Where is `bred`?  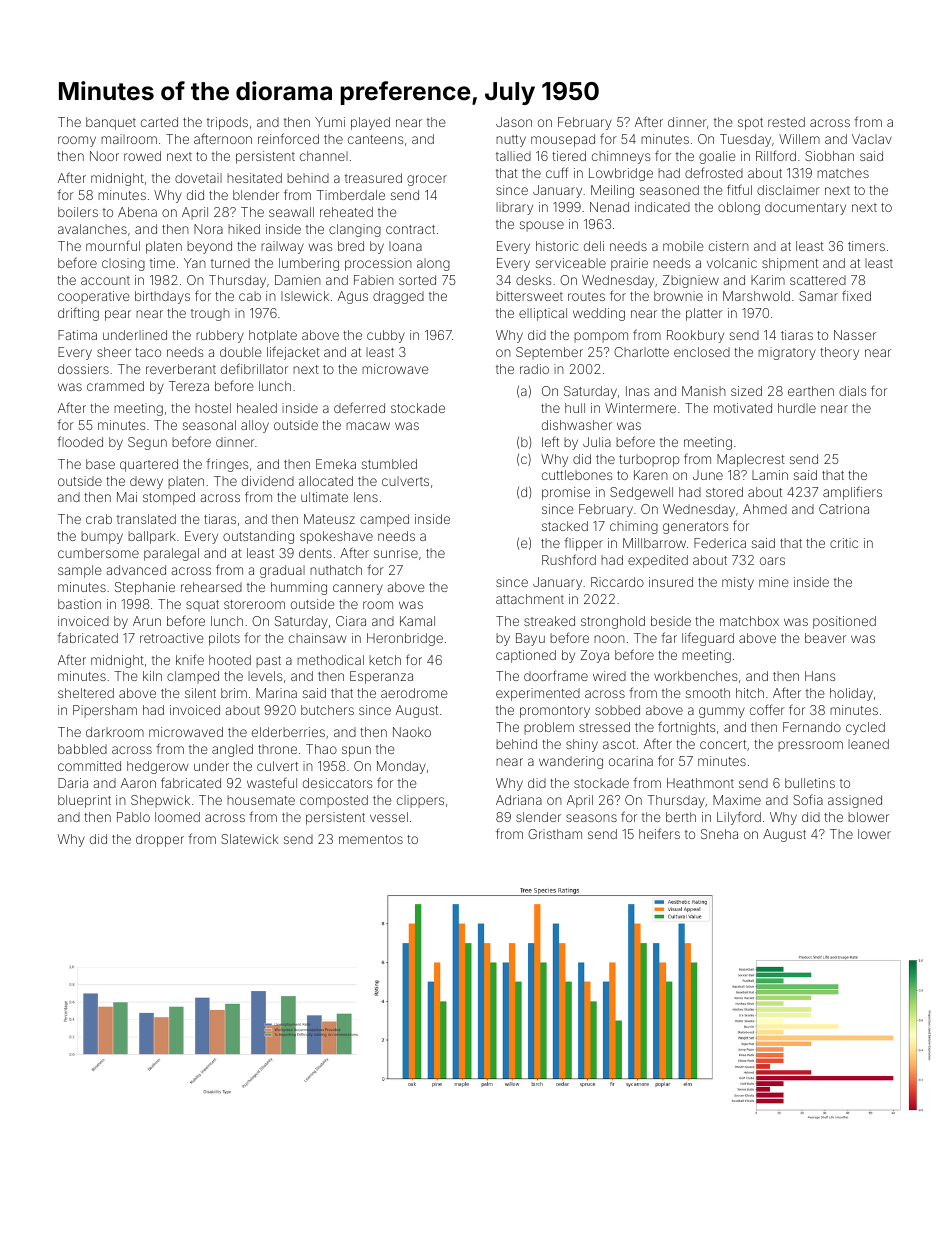
bred is located at coordinates (351, 246).
